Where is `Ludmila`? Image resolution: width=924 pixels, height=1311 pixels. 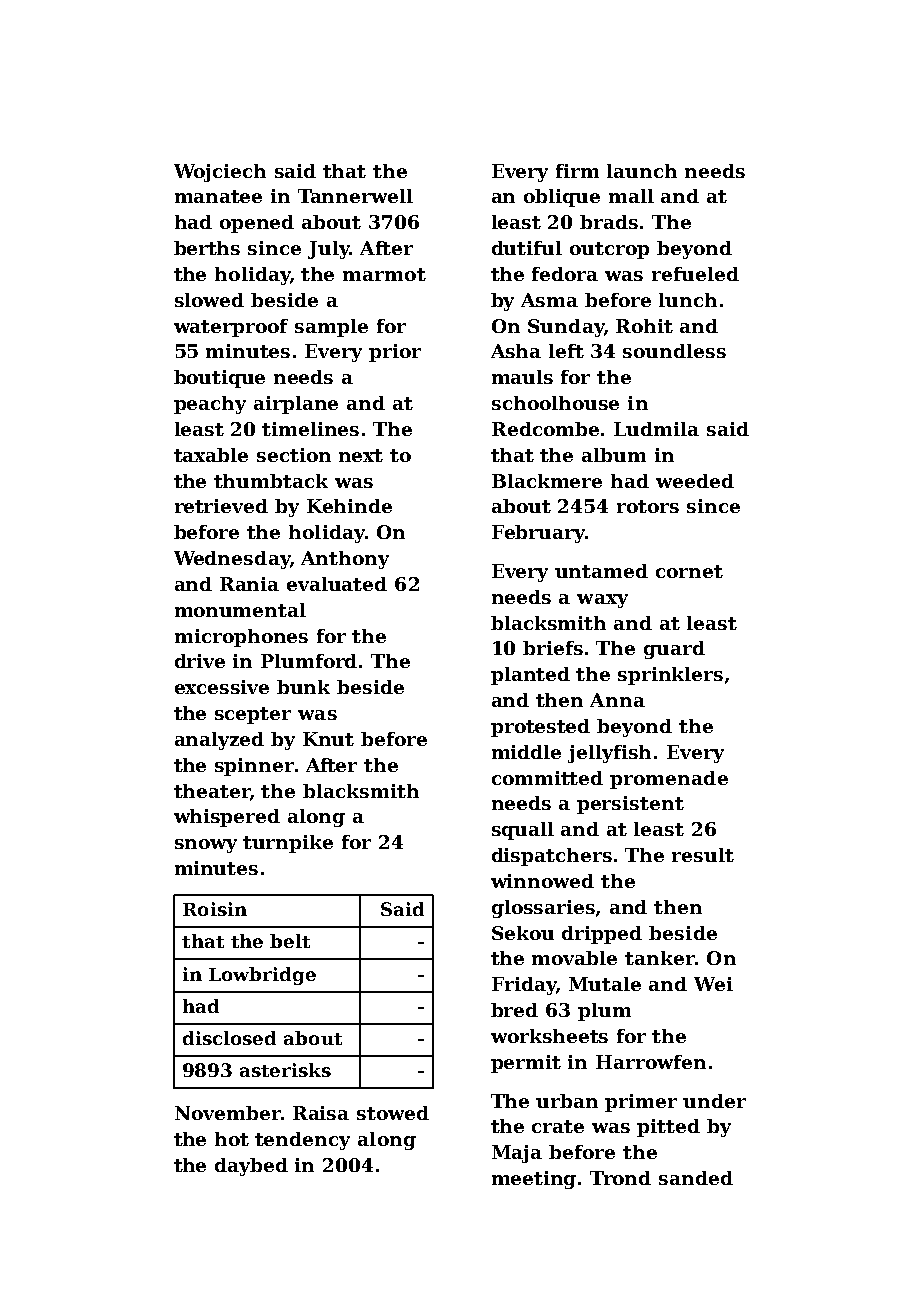
Ludmila is located at coordinates (656, 429).
